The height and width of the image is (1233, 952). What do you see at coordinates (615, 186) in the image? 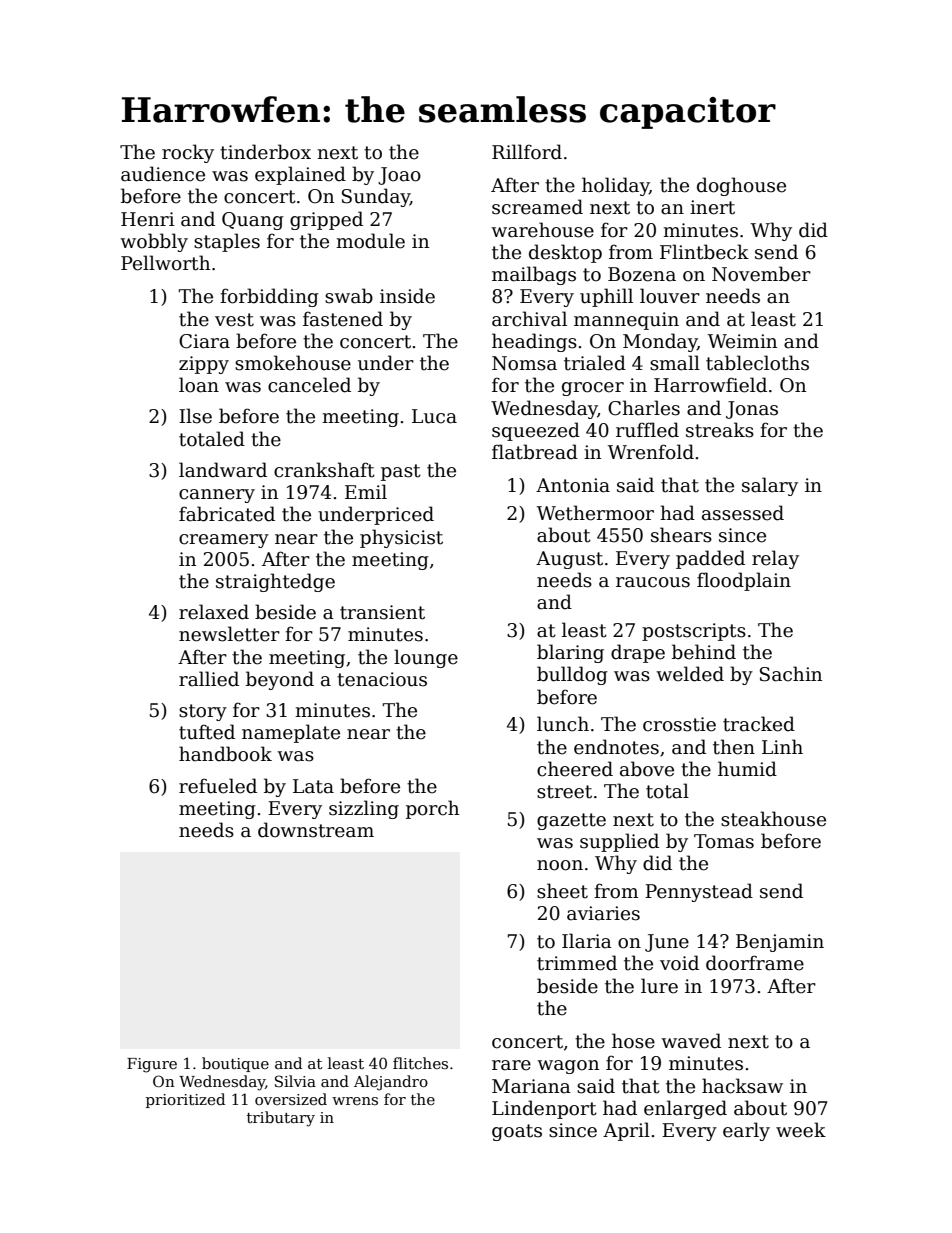
I see `holiday` at bounding box center [615, 186].
